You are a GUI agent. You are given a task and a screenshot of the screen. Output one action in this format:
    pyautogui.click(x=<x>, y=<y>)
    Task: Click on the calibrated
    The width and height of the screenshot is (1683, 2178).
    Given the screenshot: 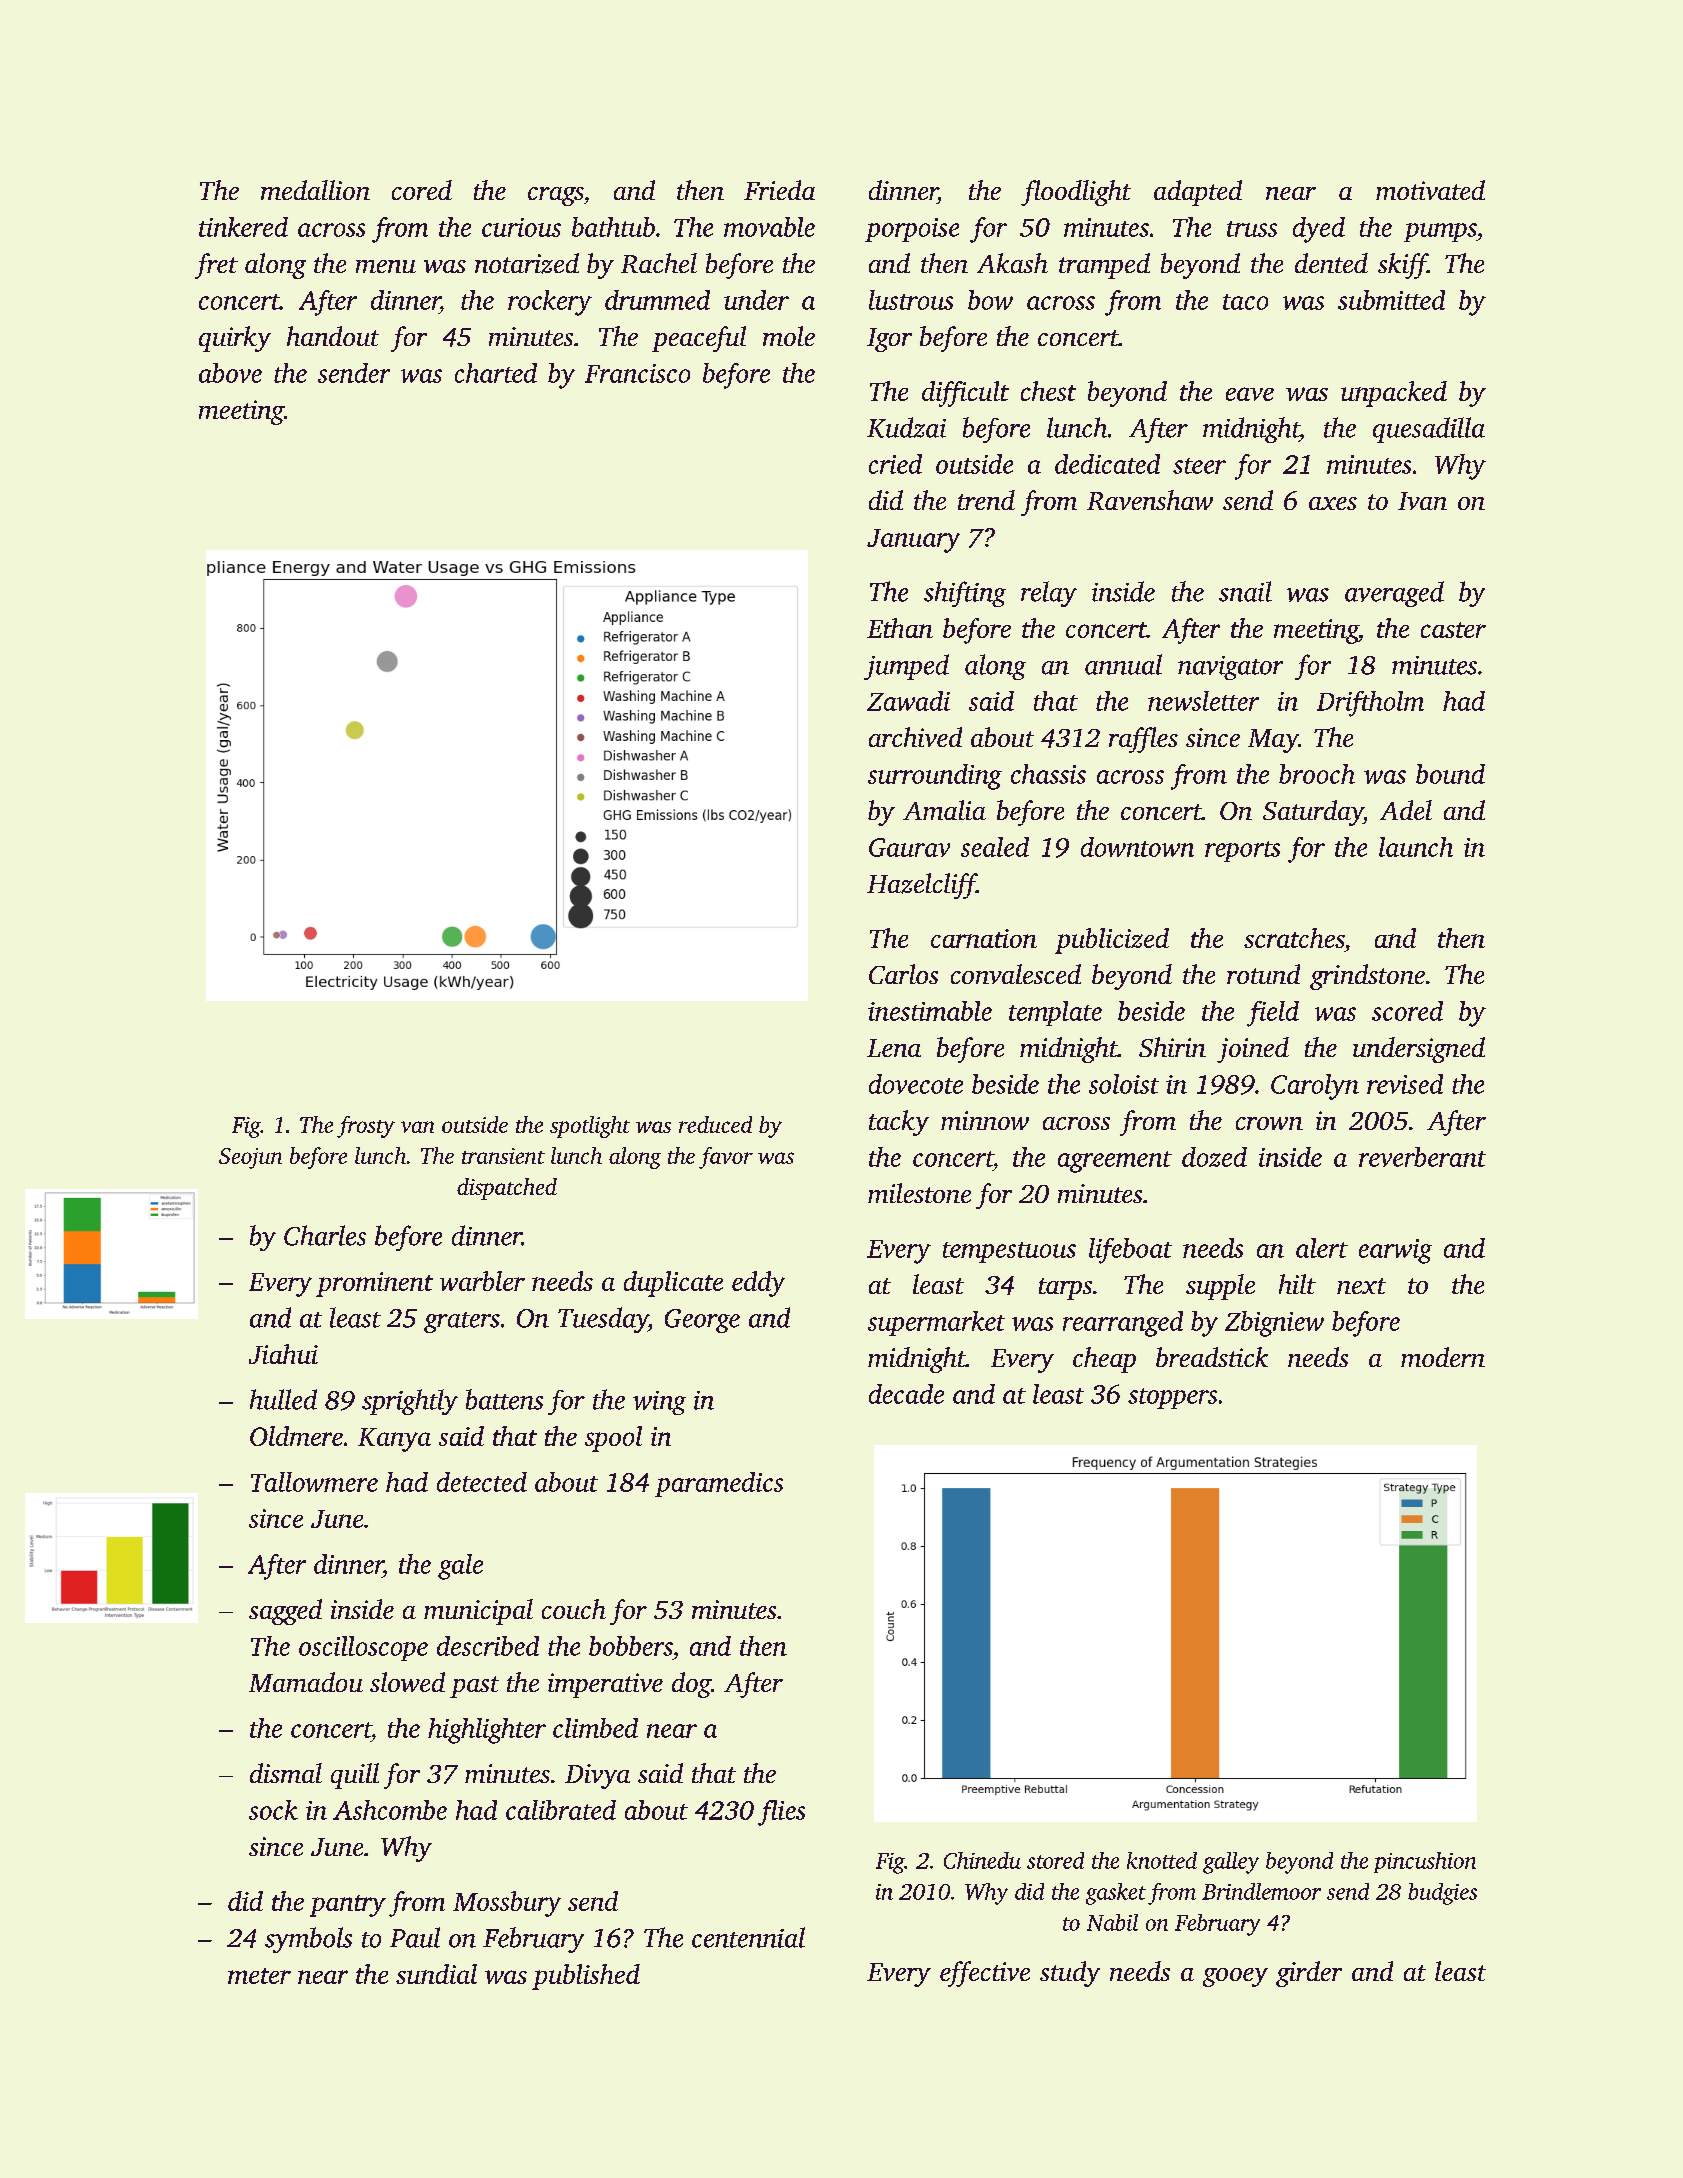 What is the action you would take?
    pyautogui.click(x=561, y=1810)
